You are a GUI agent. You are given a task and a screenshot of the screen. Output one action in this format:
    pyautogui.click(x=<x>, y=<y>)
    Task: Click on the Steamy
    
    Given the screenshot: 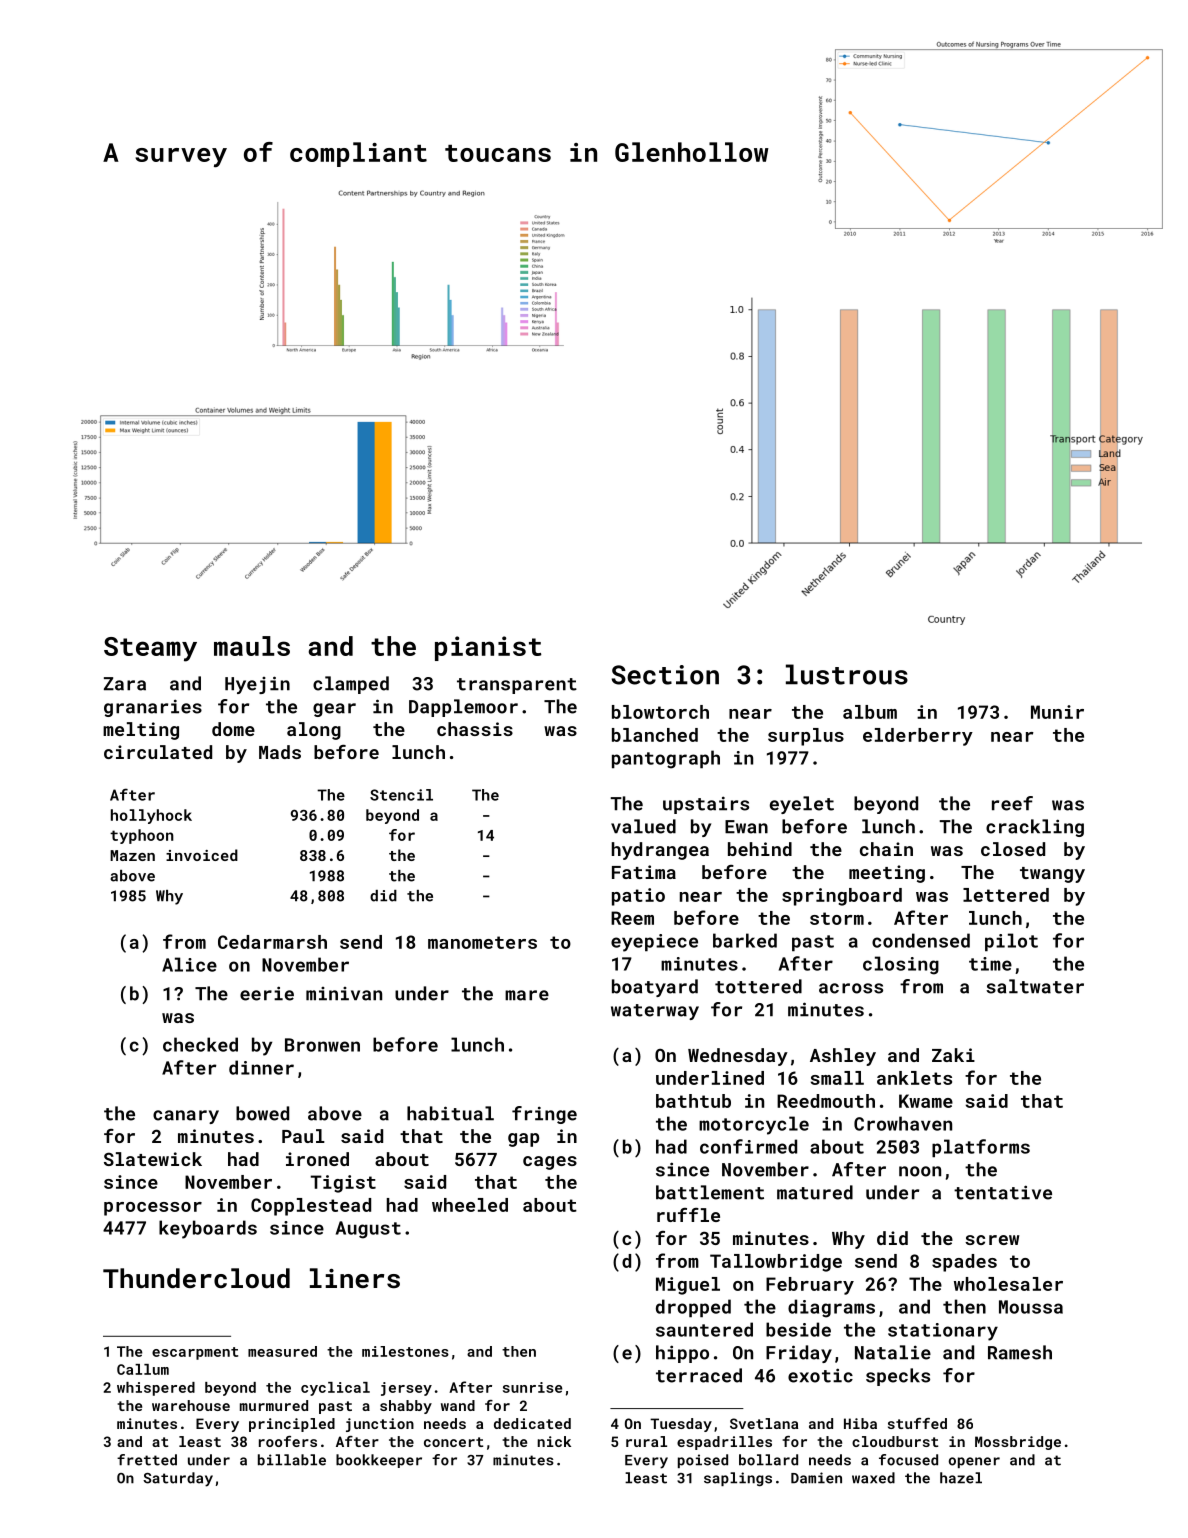 What is the action you would take?
    pyautogui.click(x=150, y=649)
